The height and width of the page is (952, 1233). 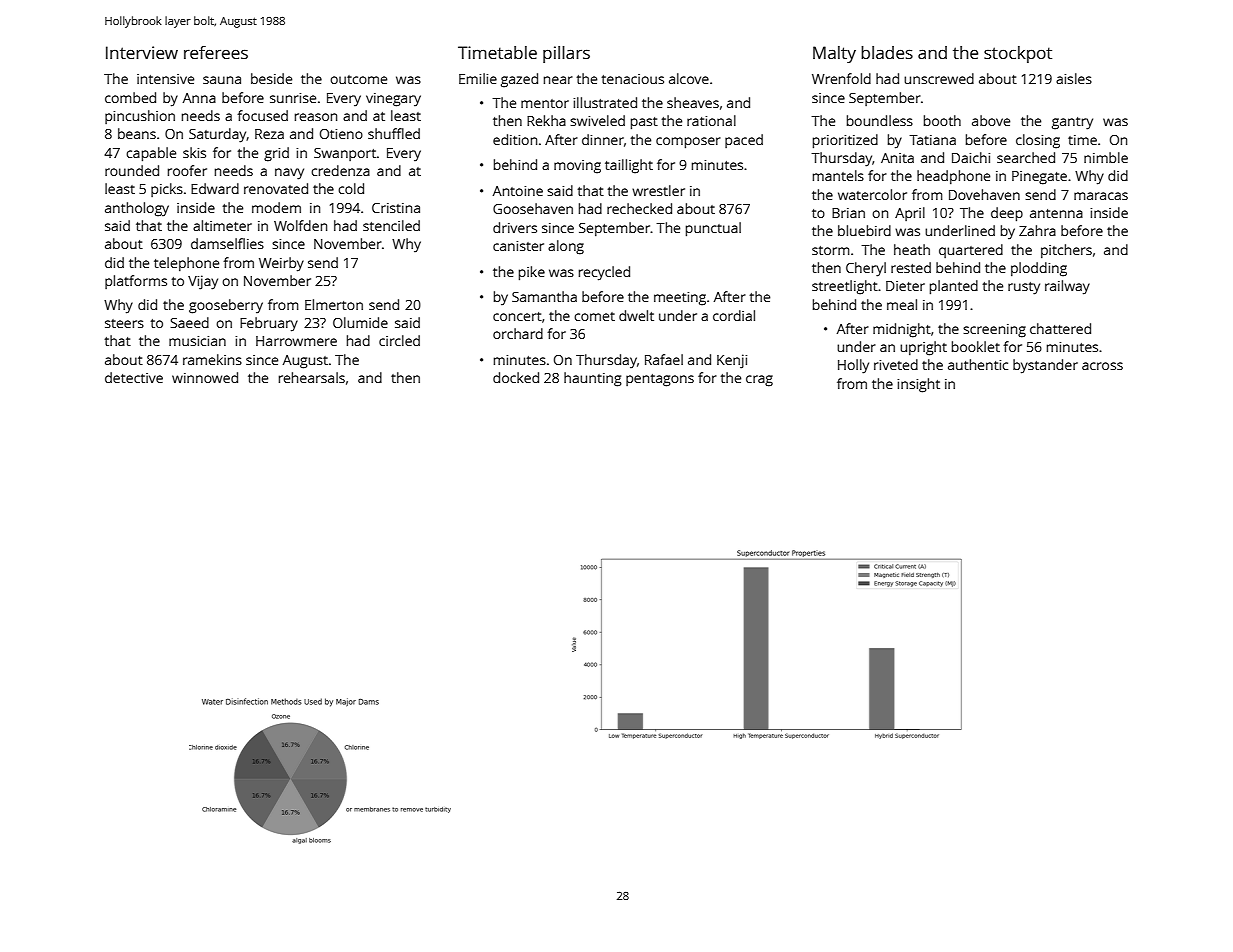 What do you see at coordinates (137, 209) in the page?
I see `anthology` at bounding box center [137, 209].
